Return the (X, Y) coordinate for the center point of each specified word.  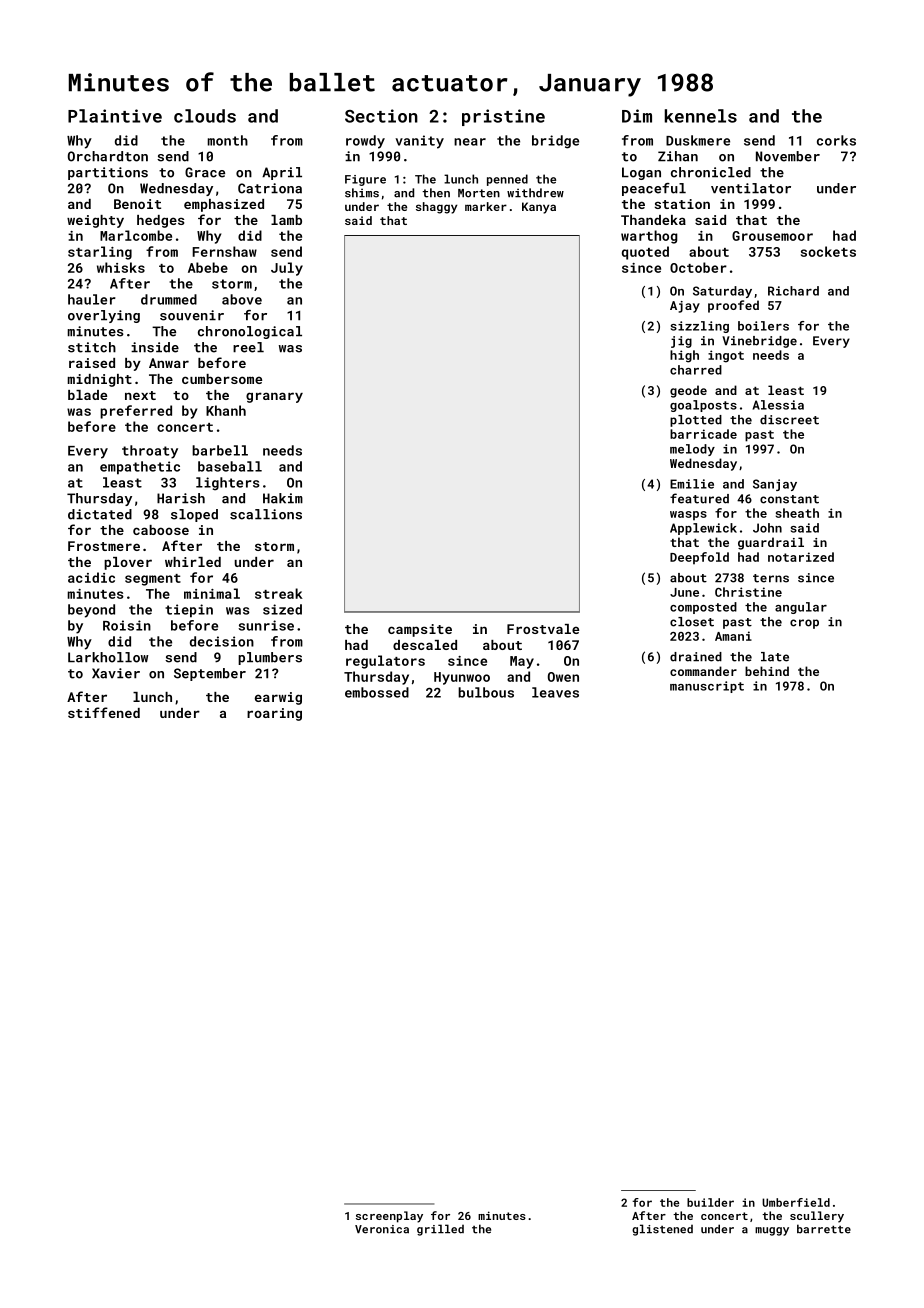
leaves (555, 692)
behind (767, 671)
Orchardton (108, 156)
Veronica (382, 1229)
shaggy (437, 208)
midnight (100, 380)
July (287, 269)
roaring (274, 714)
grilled (440, 1230)
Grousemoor (772, 236)
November (788, 156)
